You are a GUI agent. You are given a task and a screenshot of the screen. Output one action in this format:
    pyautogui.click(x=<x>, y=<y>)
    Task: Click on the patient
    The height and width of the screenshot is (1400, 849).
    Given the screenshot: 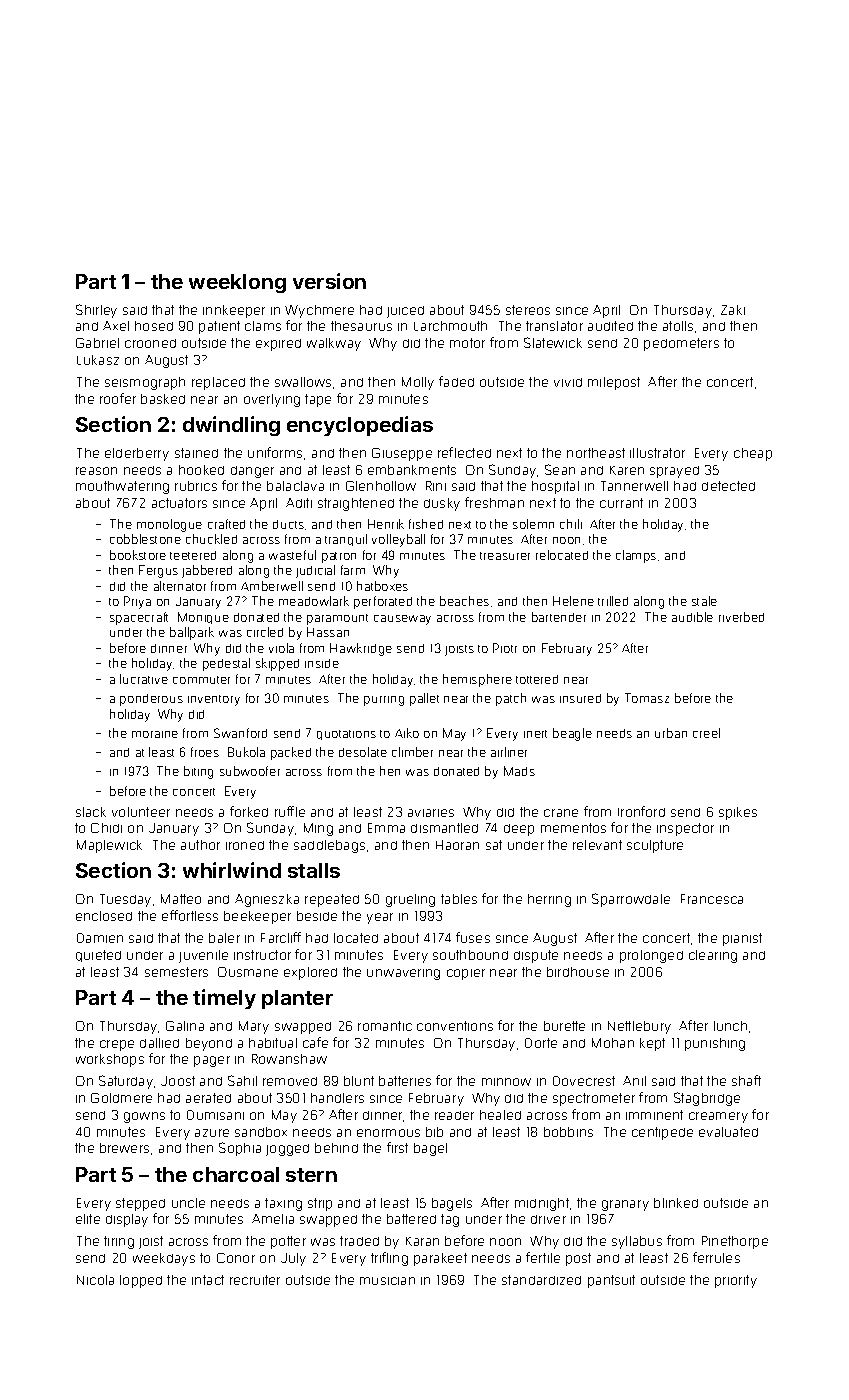 What is the action you would take?
    pyautogui.click(x=219, y=327)
